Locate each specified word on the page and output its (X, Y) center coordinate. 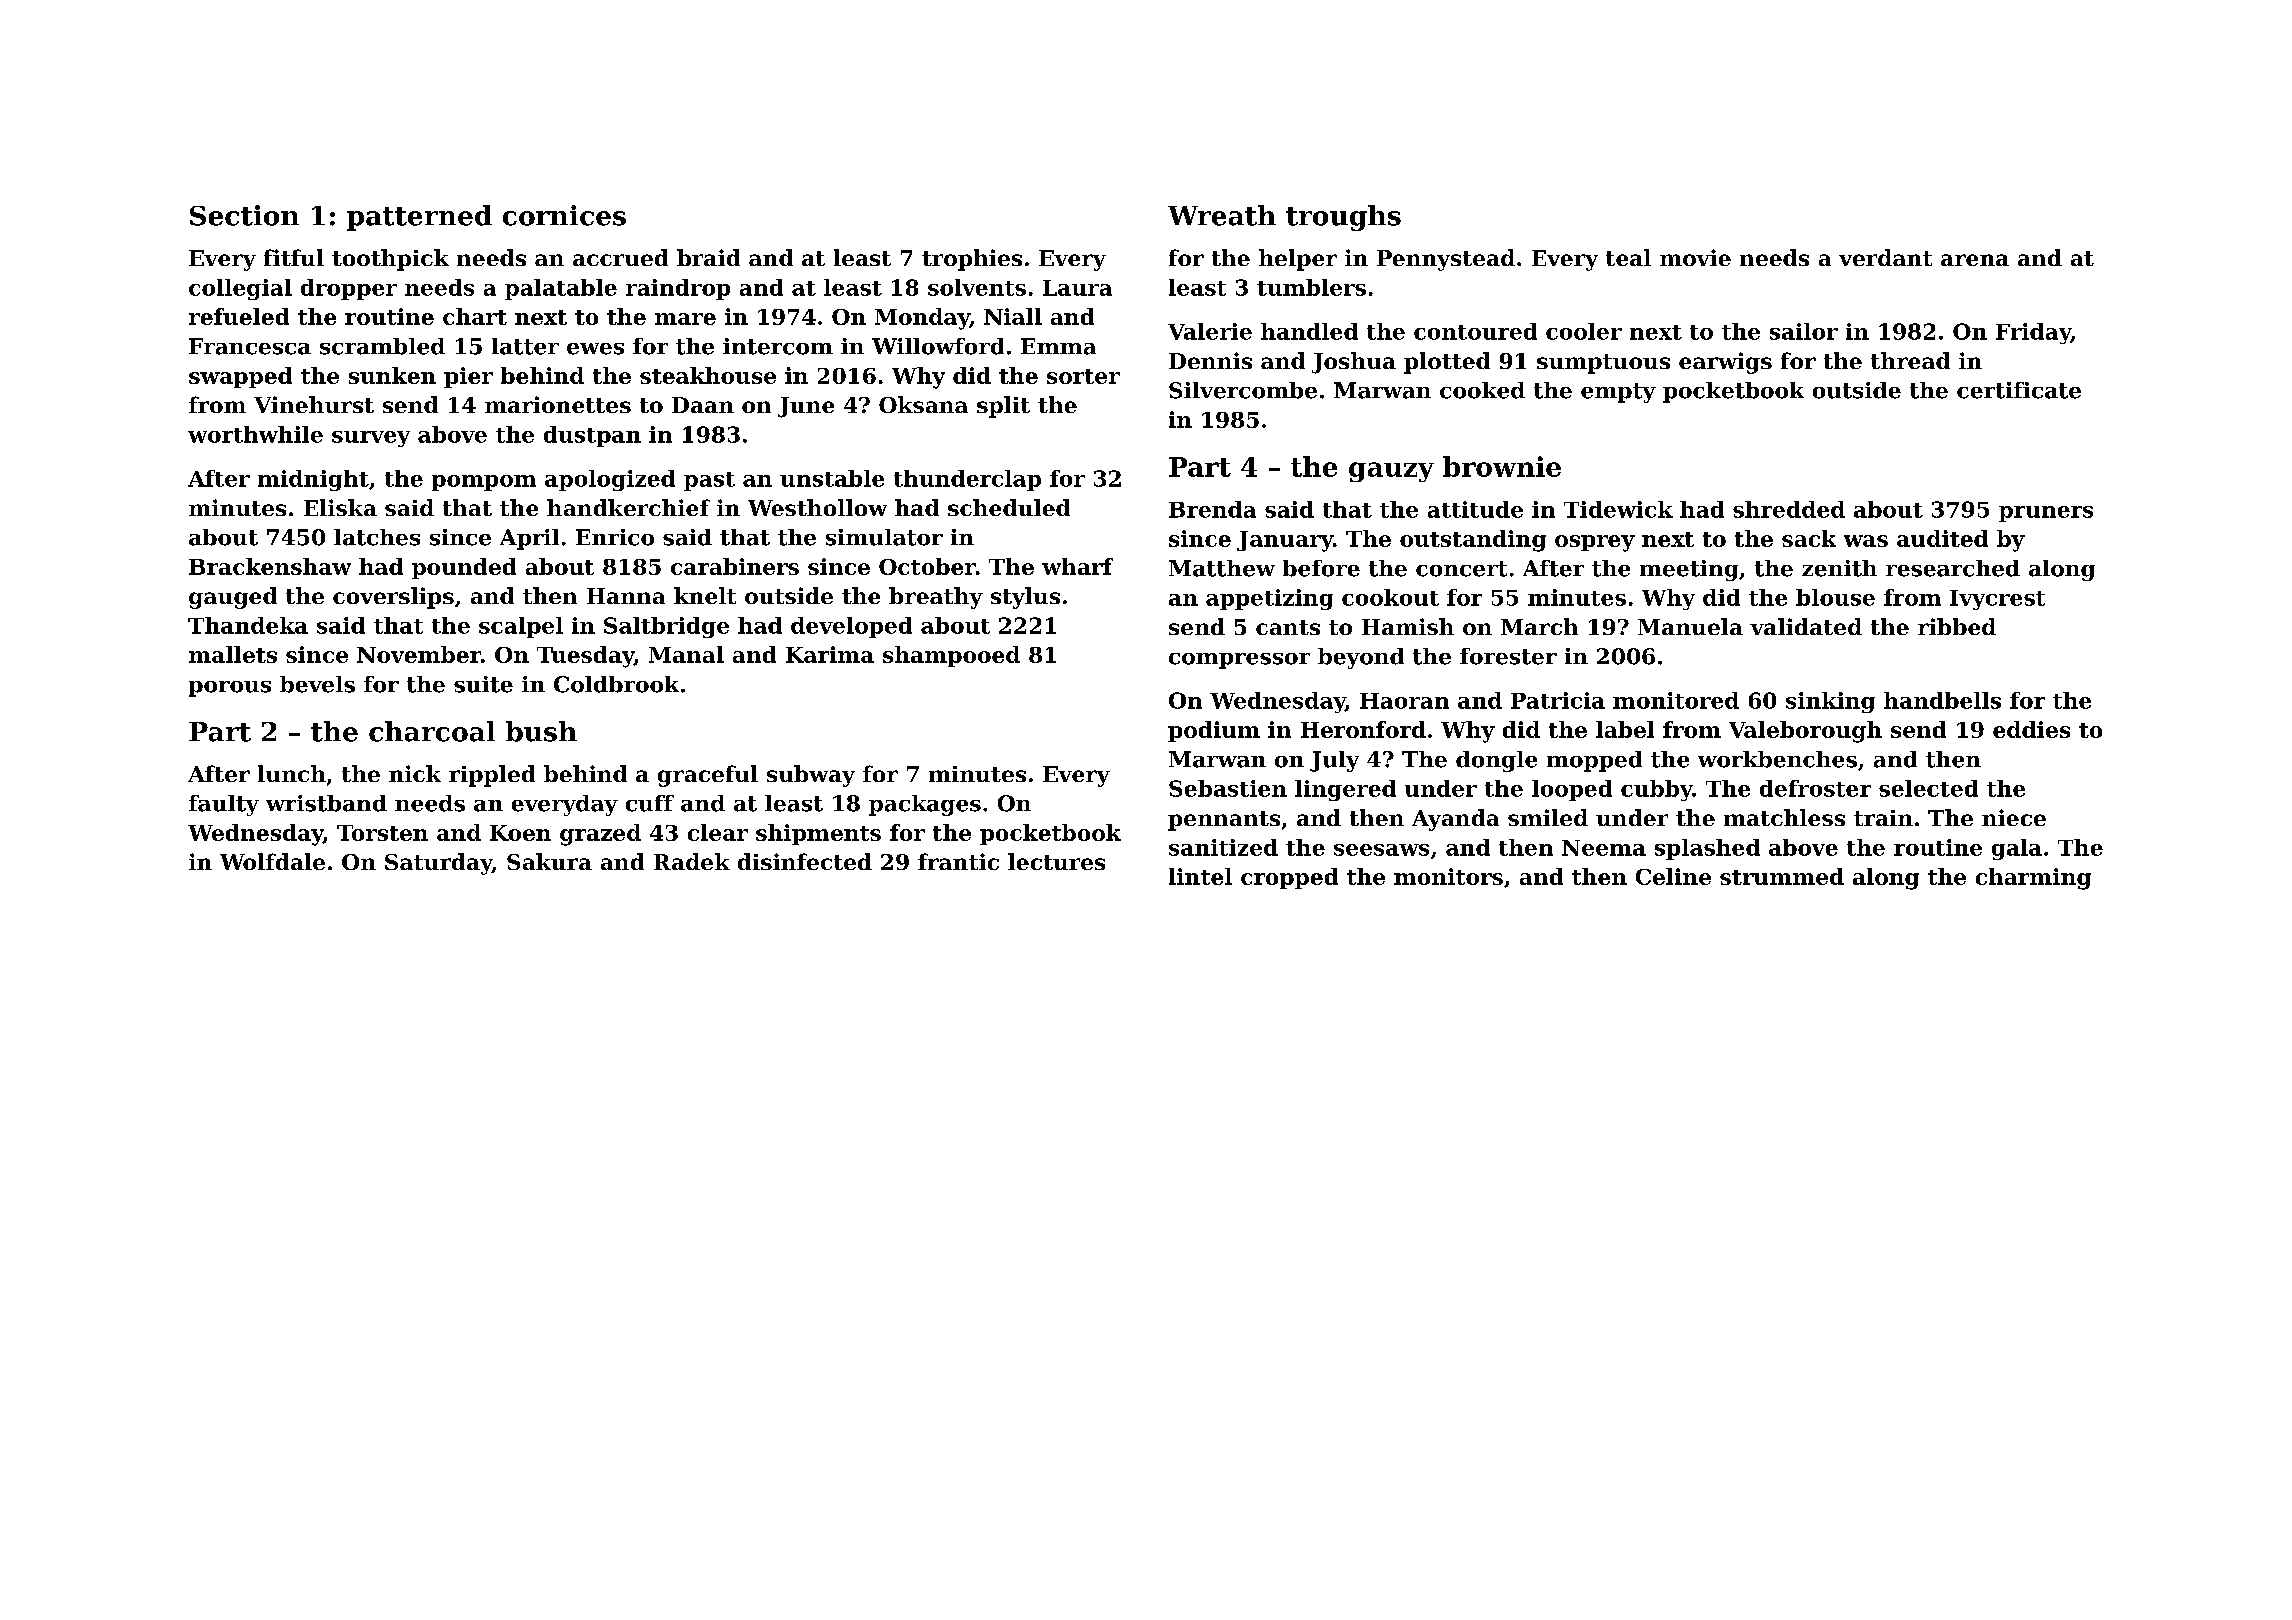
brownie (1502, 466)
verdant (1885, 257)
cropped (1289, 878)
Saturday (438, 864)
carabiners (735, 566)
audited (1942, 538)
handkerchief (628, 507)
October (927, 566)
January (1285, 541)
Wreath (1222, 215)
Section (244, 215)
